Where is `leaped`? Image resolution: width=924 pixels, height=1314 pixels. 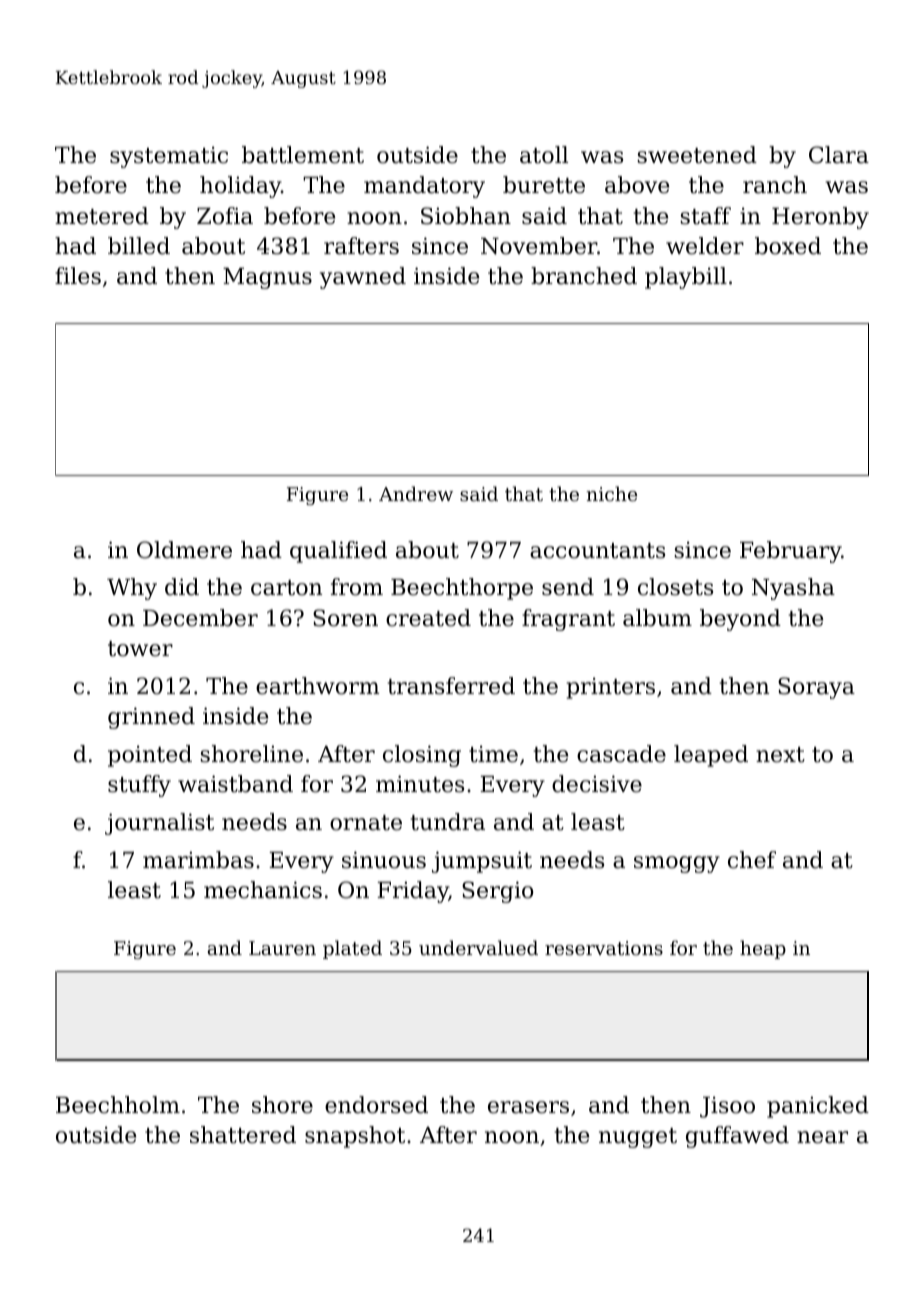
leaped is located at coordinates (711, 756).
